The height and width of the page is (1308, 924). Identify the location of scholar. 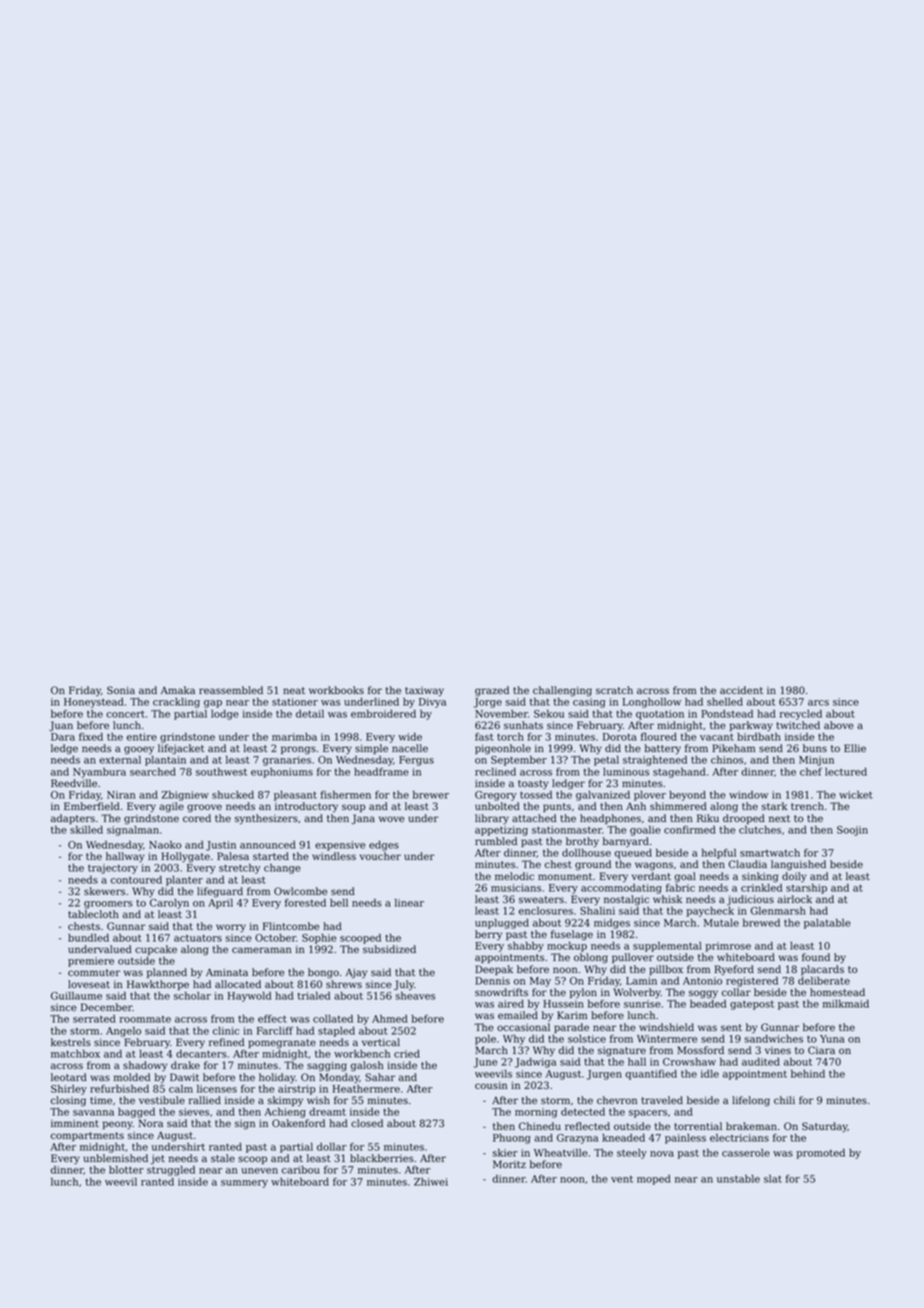
(192, 995).
